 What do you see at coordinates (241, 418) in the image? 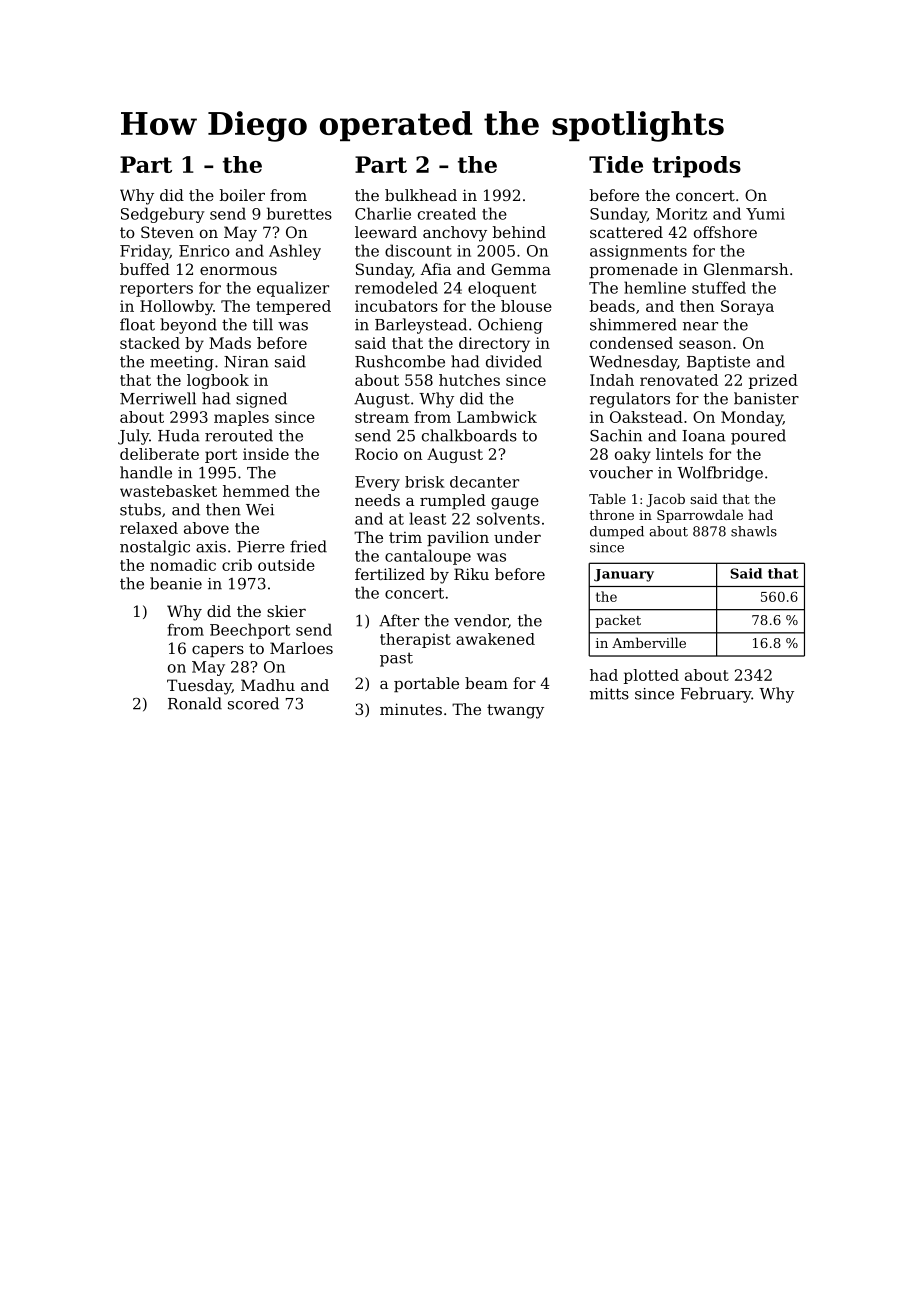
I see `maples` at bounding box center [241, 418].
